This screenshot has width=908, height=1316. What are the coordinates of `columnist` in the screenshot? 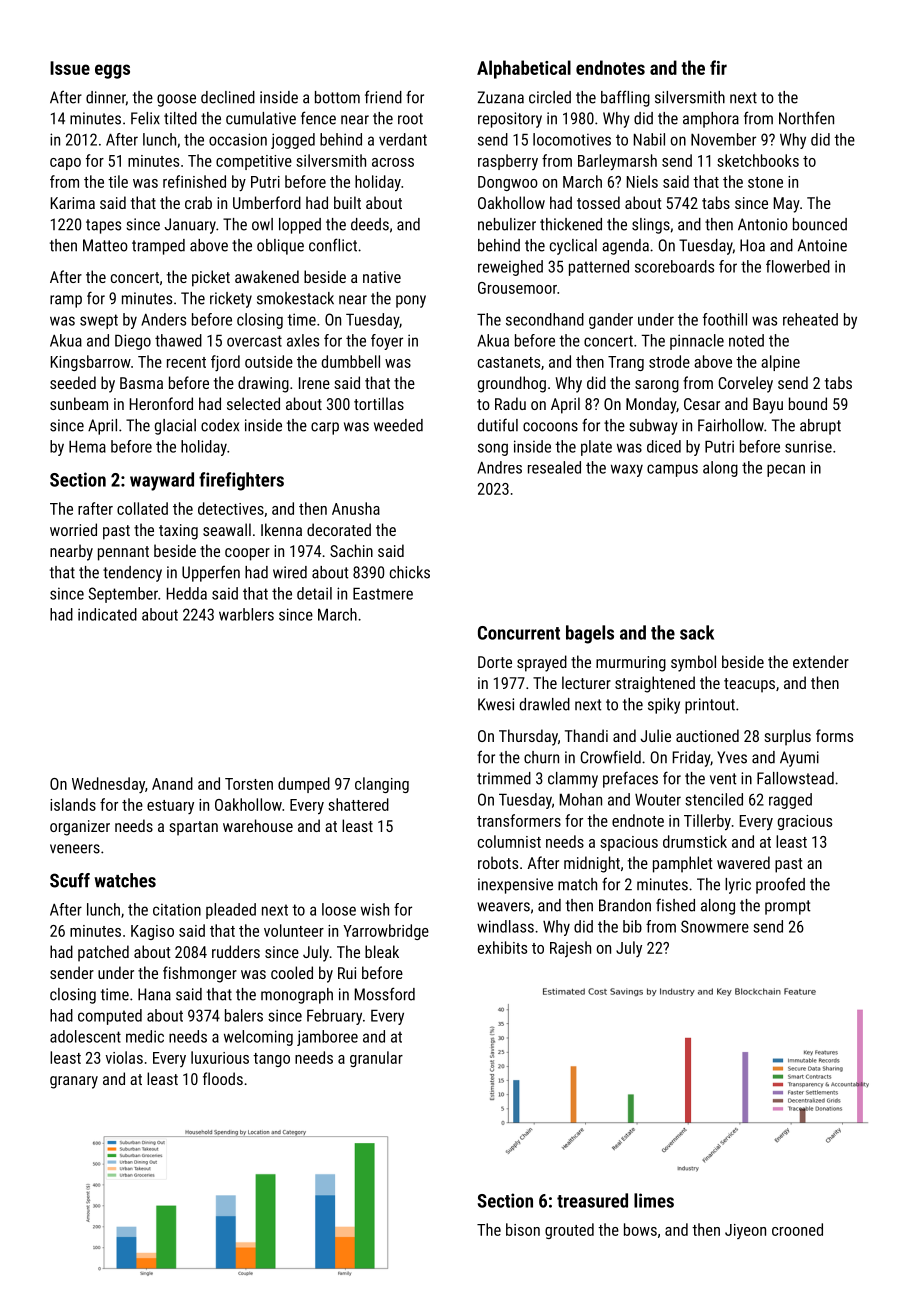 It's located at (509, 841).
